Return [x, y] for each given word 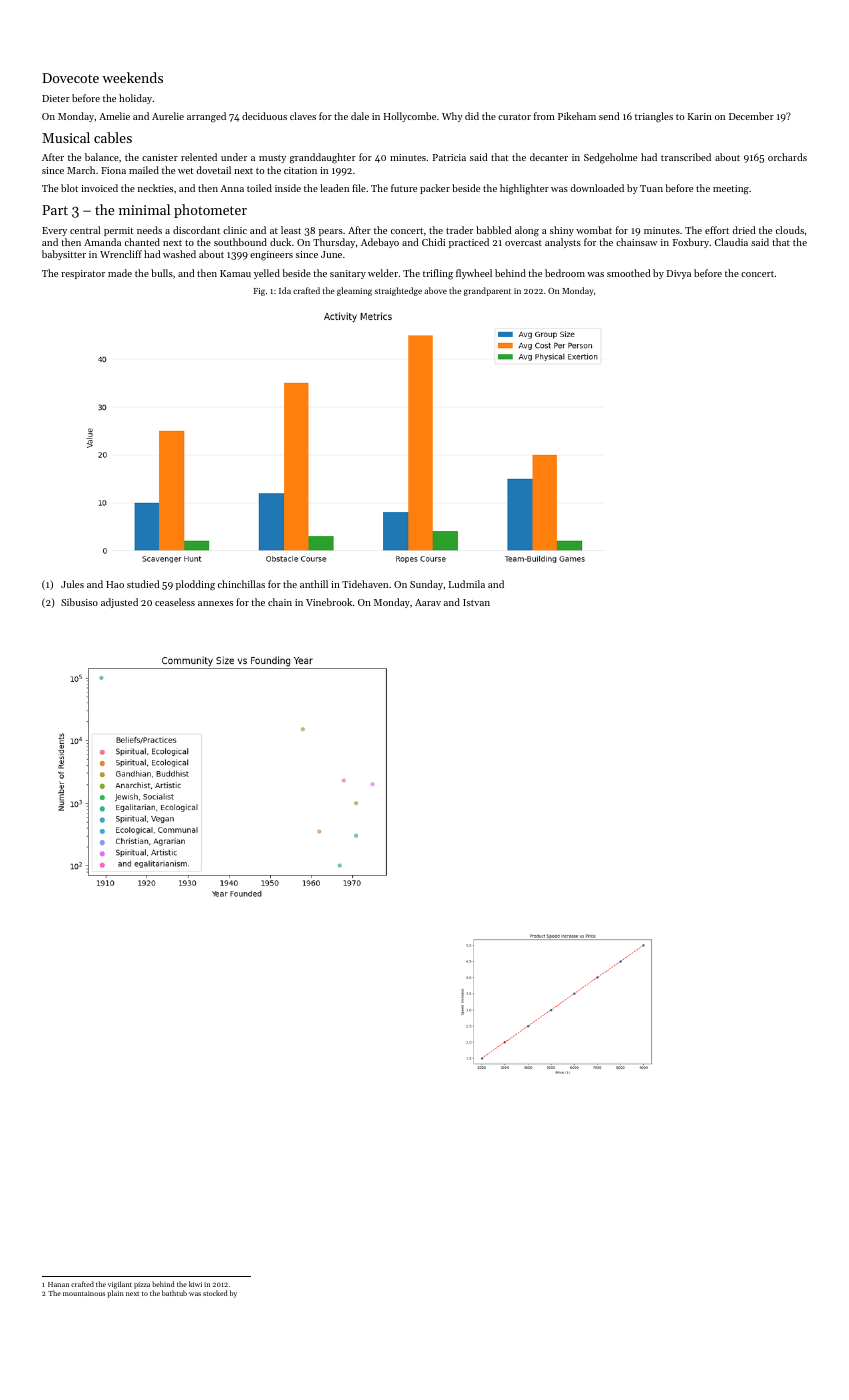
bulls [162, 273]
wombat [594, 230]
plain [115, 1294]
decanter [549, 157]
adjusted [119, 603]
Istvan [476, 602]
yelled [267, 274]
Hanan [58, 1284]
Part [55, 210]
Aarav [428, 602]
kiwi [195, 1284]
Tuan [651, 188]
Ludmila [467, 584]
